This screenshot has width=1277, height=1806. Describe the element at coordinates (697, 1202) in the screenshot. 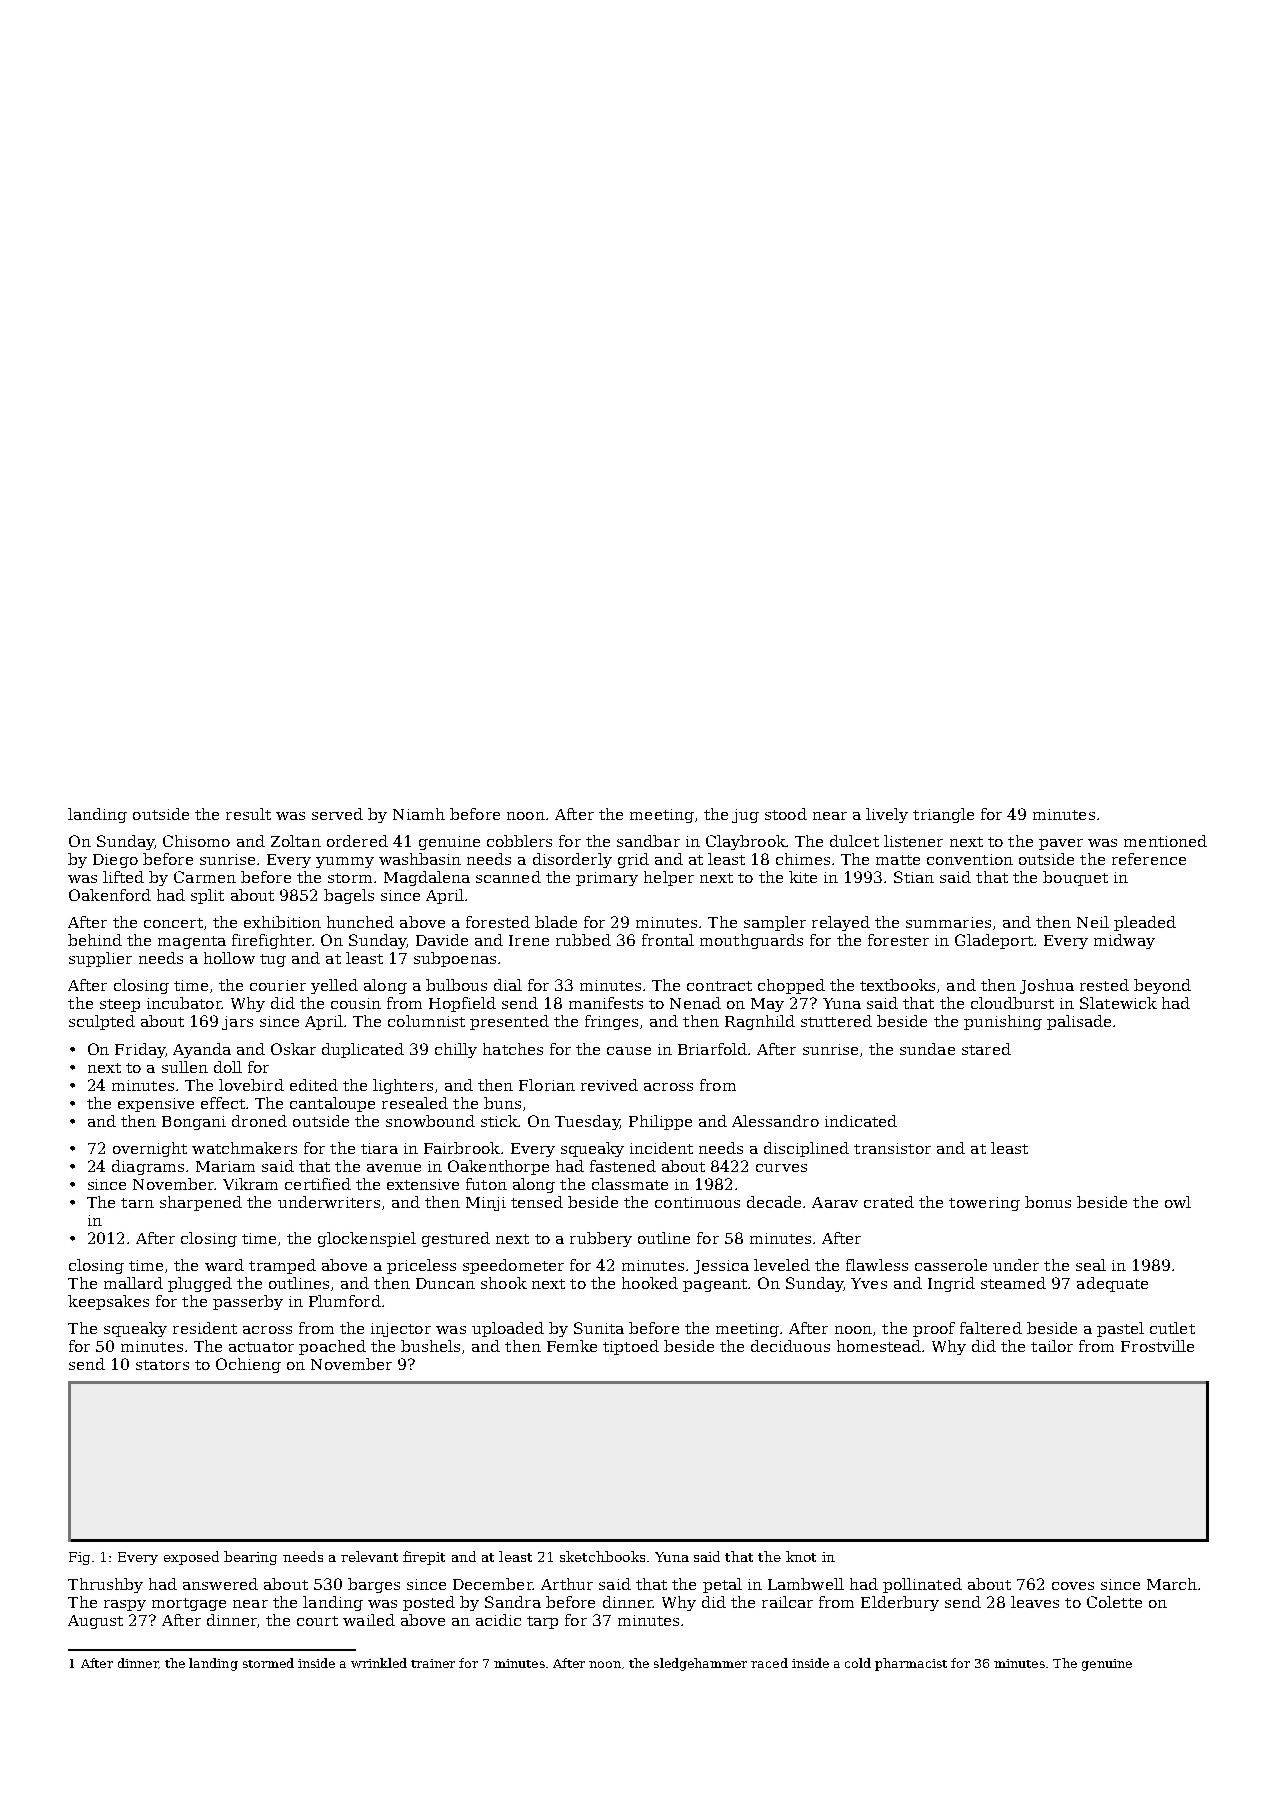

I see `continuous` at that location.
